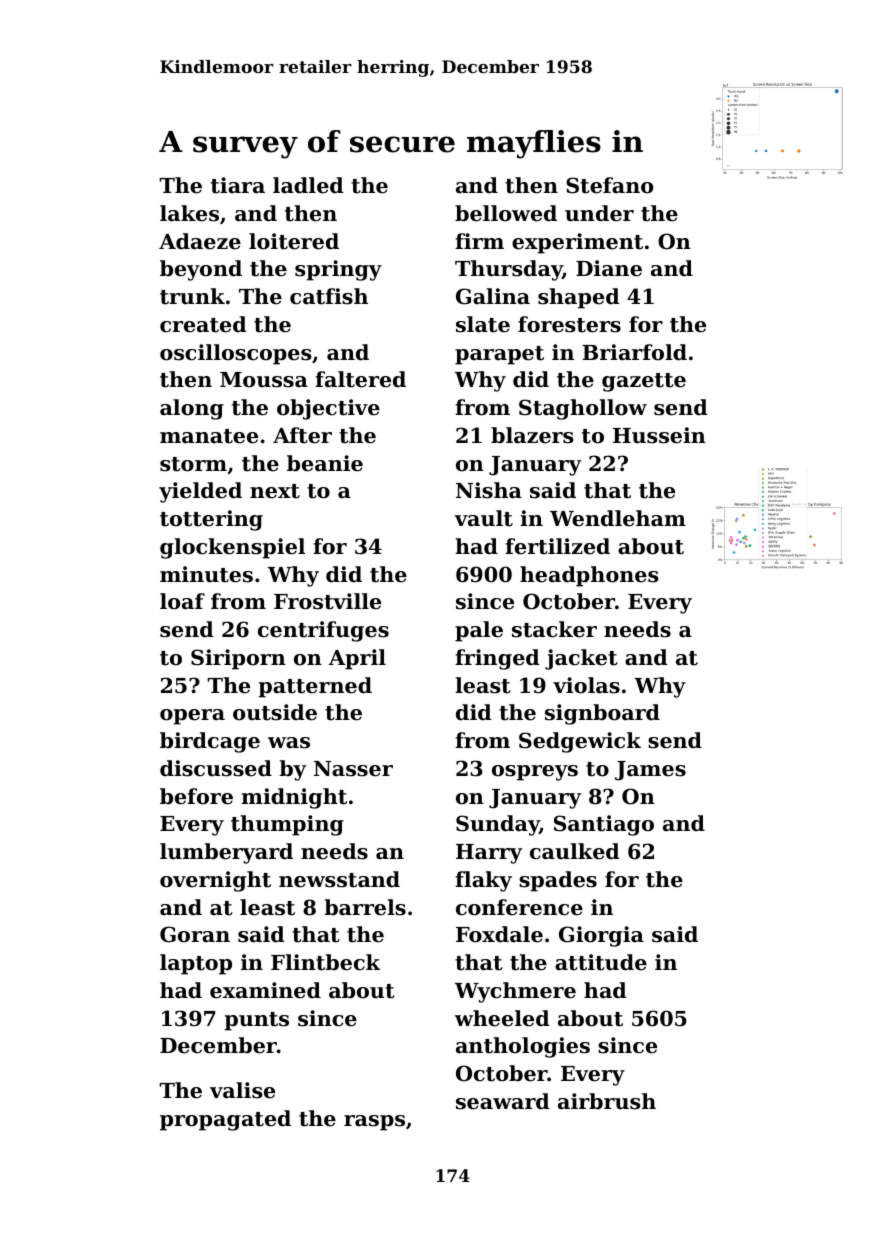 This image has width=869, height=1233. What do you see at coordinates (192, 717) in the image?
I see `opera` at bounding box center [192, 717].
